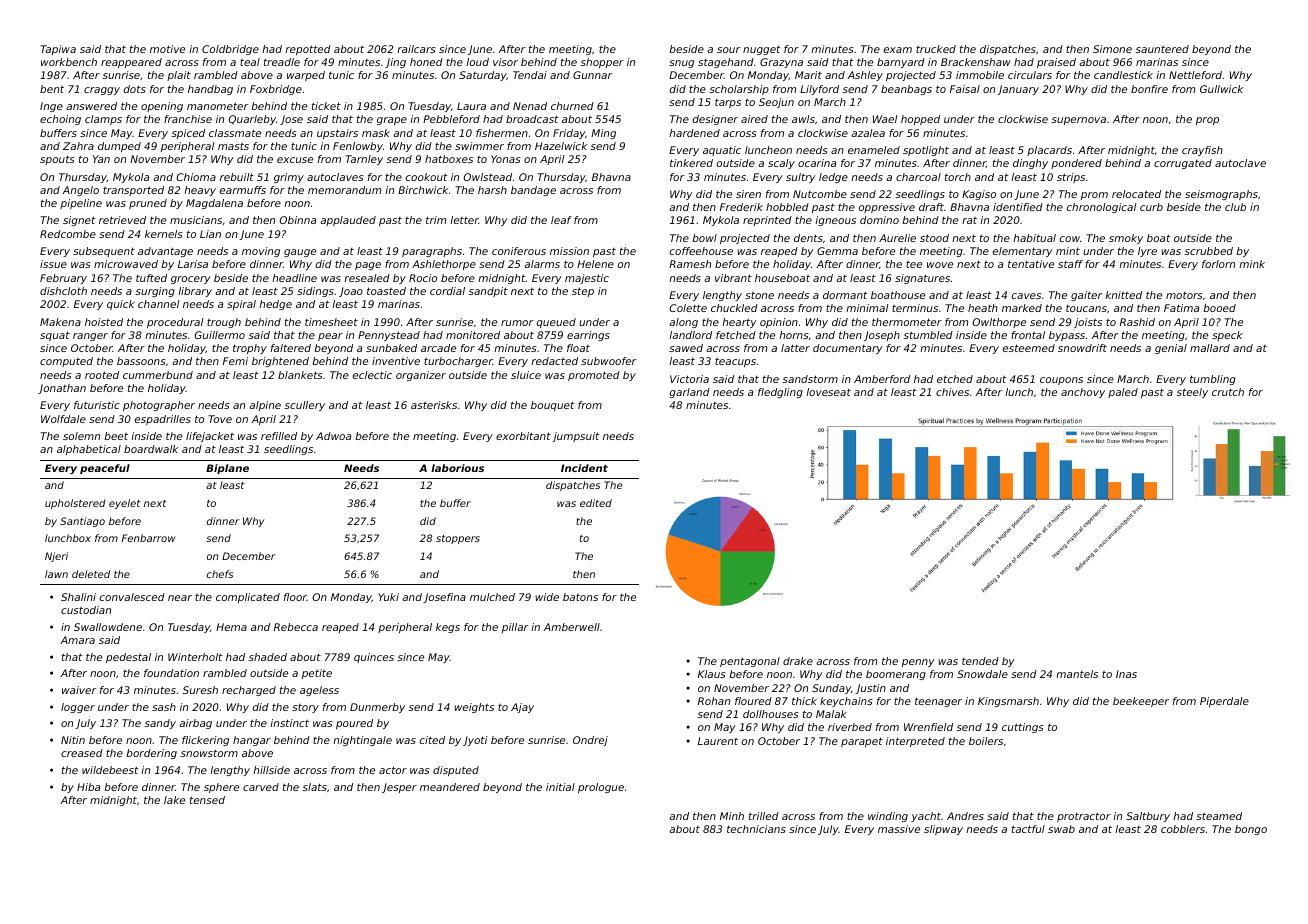  What do you see at coordinates (179, 76) in the document?
I see `plait` at bounding box center [179, 76].
